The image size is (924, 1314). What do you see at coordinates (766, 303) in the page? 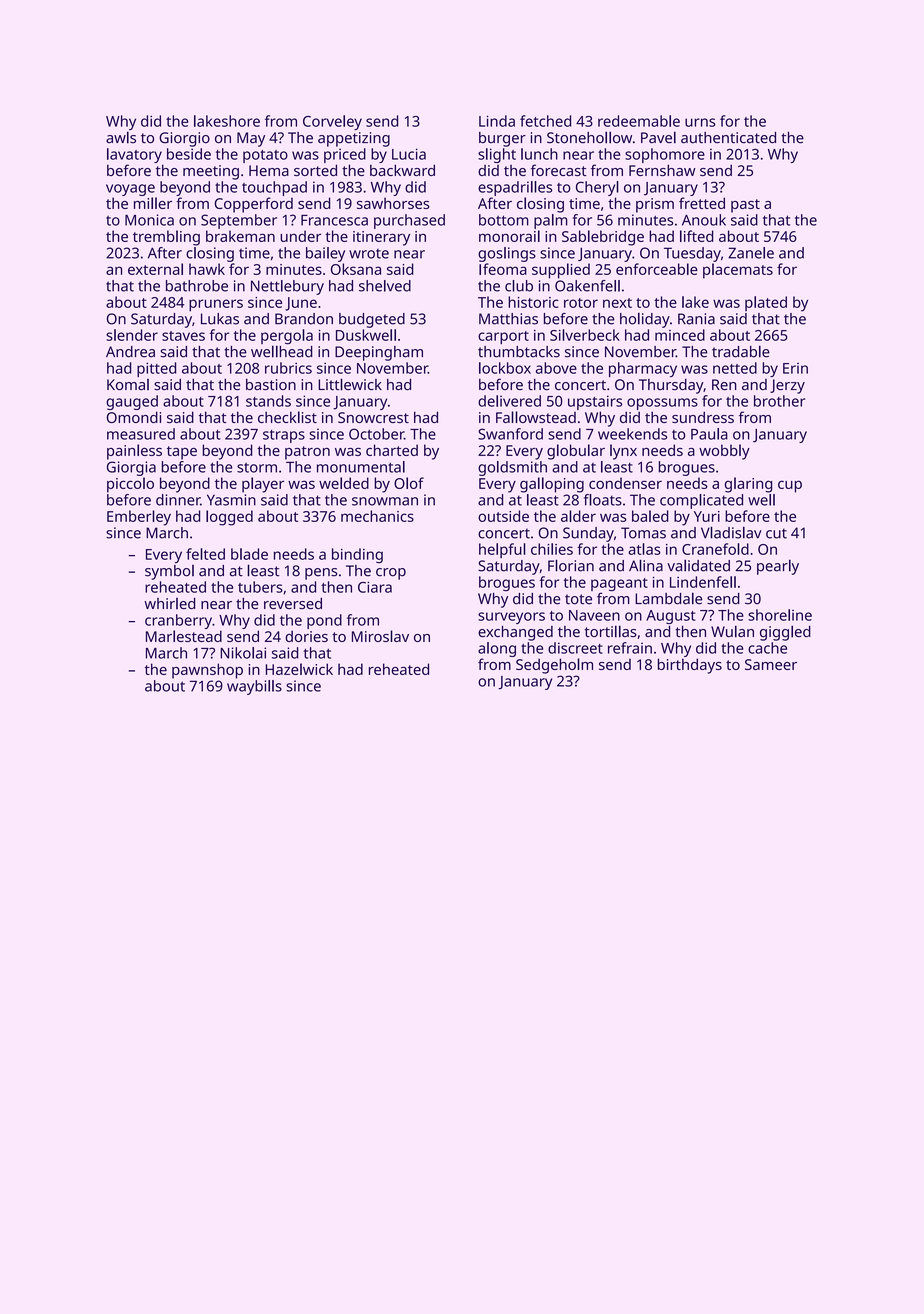
I see `plated` at bounding box center [766, 303].
